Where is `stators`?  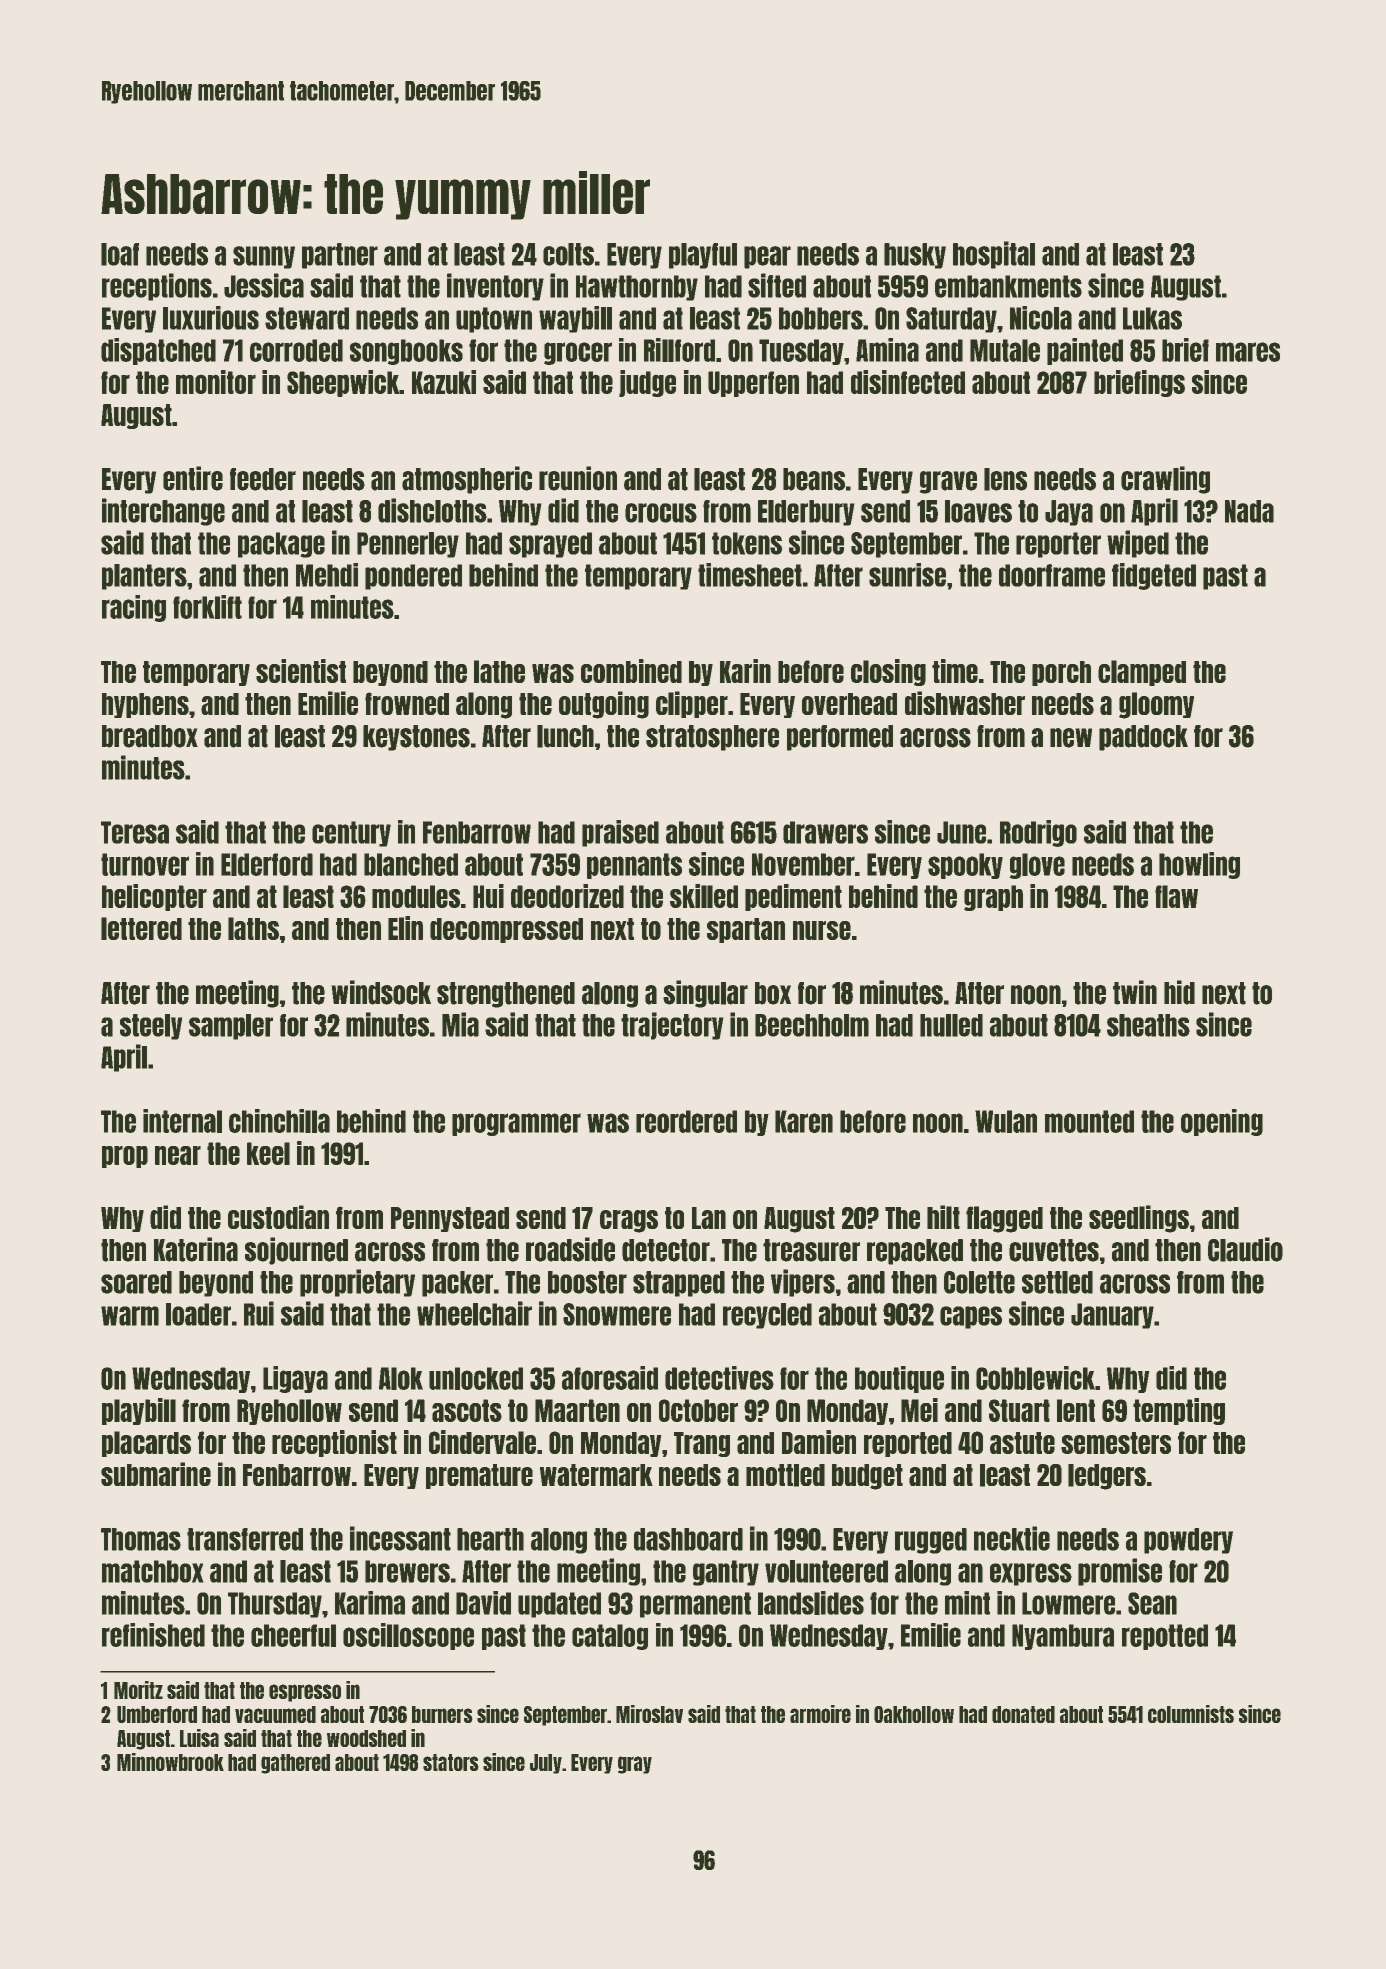
stators is located at coordinates (451, 1762).
